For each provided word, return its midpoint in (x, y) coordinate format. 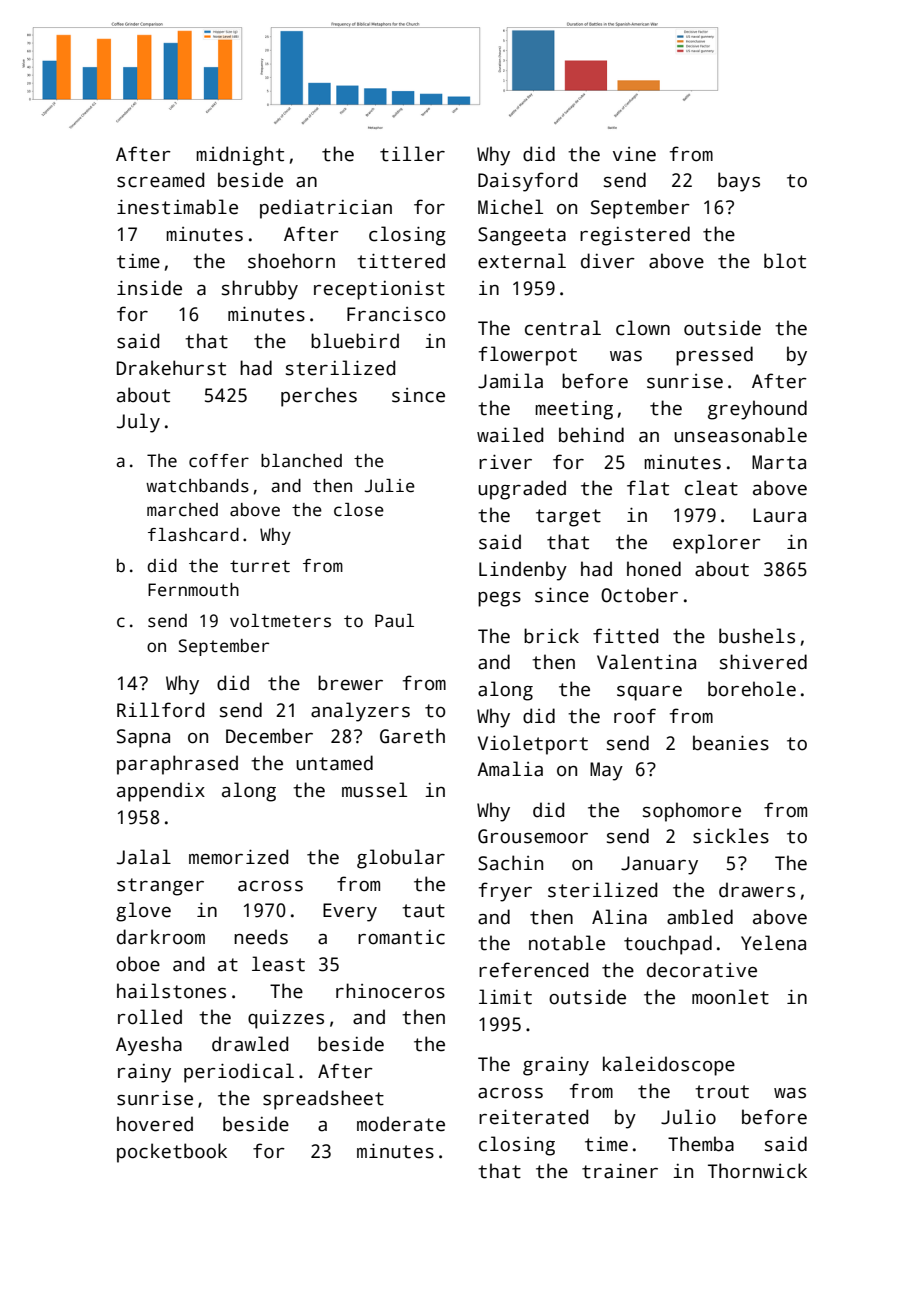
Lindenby (523, 571)
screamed (160, 180)
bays (739, 182)
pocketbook (172, 1153)
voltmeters (280, 621)
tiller (412, 154)
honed (654, 569)
